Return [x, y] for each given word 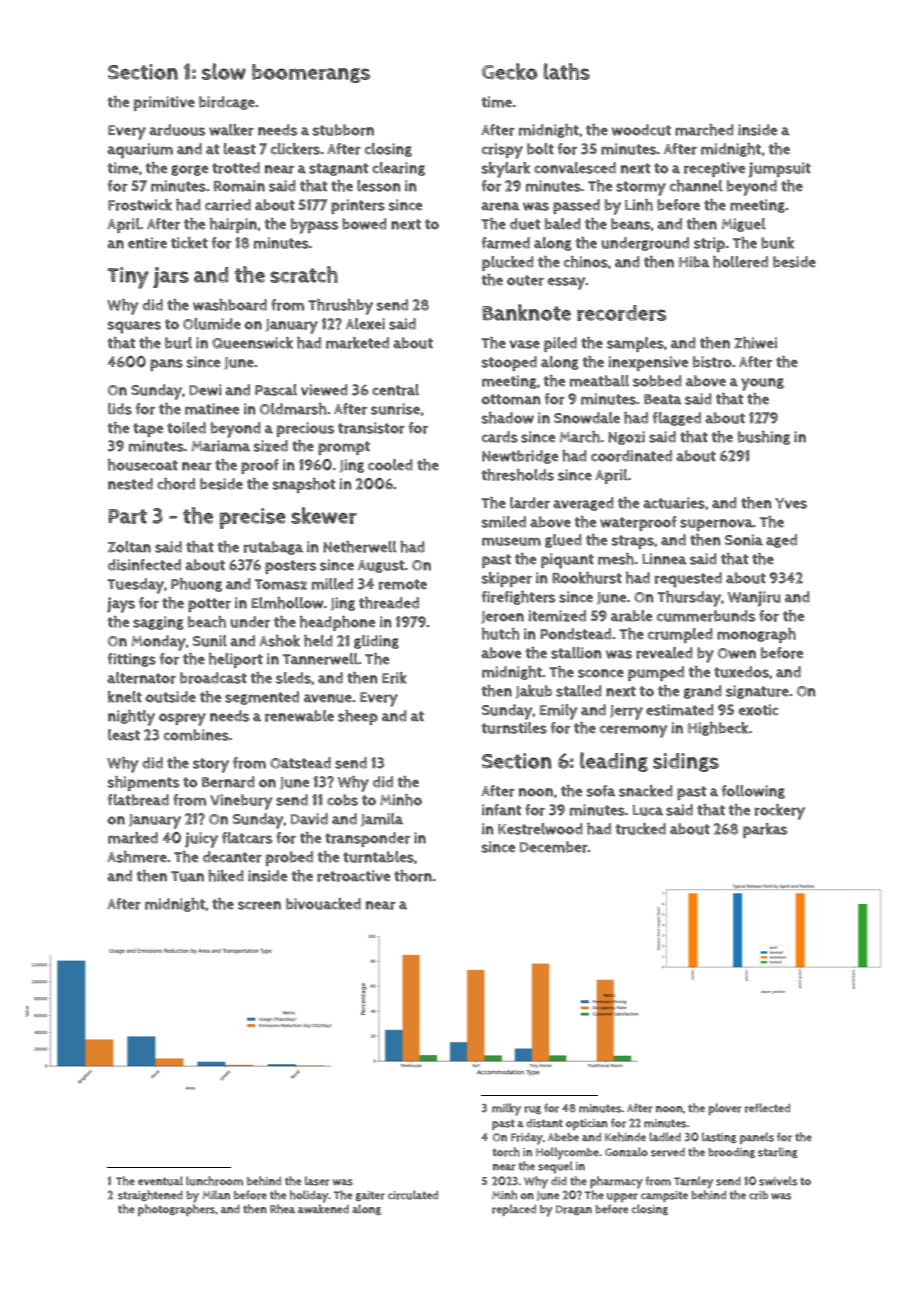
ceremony [634, 731]
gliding [376, 642]
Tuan [187, 876]
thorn [413, 876]
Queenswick [252, 343]
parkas [765, 830]
